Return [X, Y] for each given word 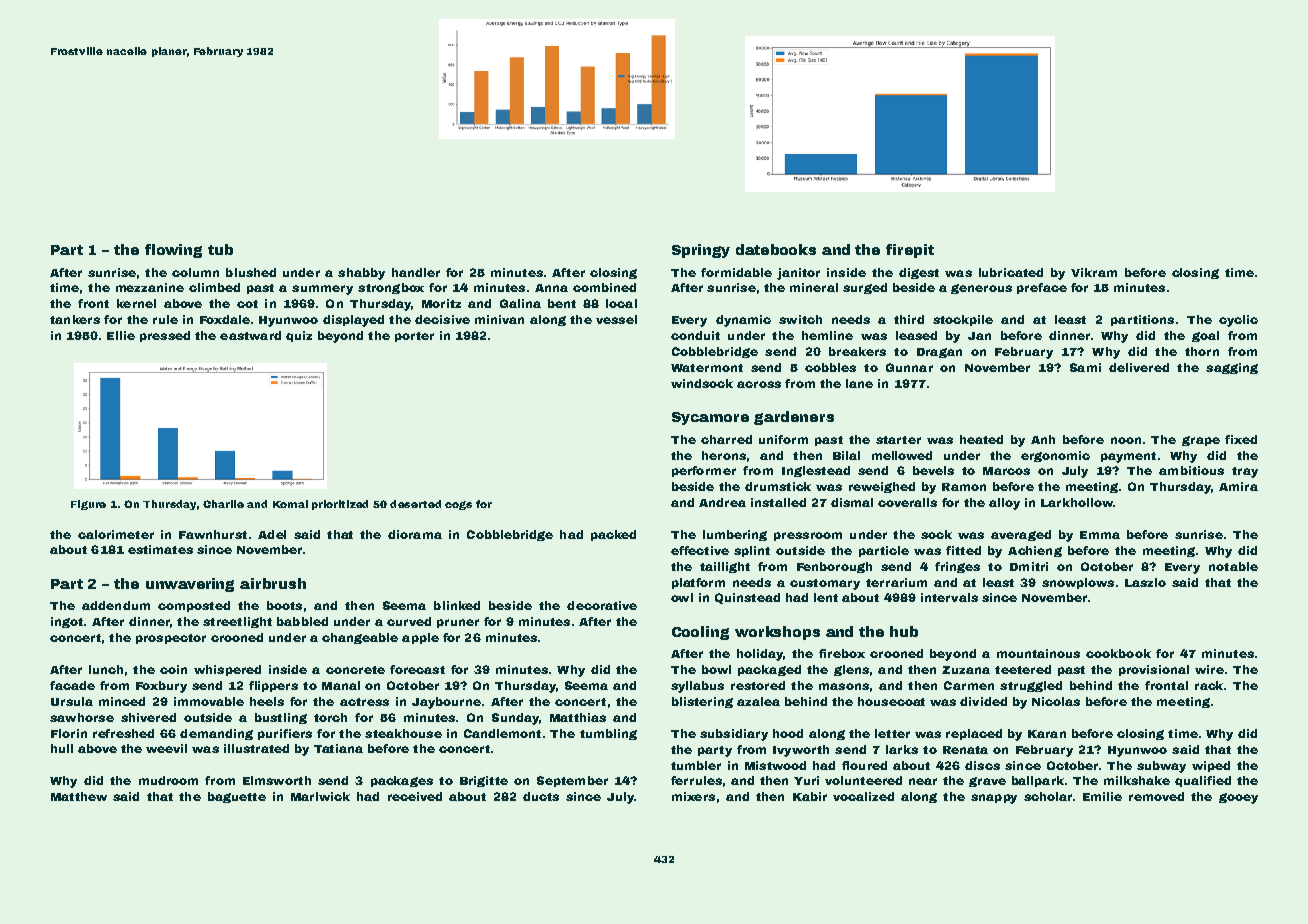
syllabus [697, 687]
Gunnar [909, 367]
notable [1233, 566]
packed [613, 535]
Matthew [79, 796]
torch [330, 717]
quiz [299, 336]
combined [604, 287]
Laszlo [1145, 582]
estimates [160, 549]
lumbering [735, 535]
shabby [361, 274]
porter [414, 337]
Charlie [223, 504]
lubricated [1011, 272]
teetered [1023, 669]
